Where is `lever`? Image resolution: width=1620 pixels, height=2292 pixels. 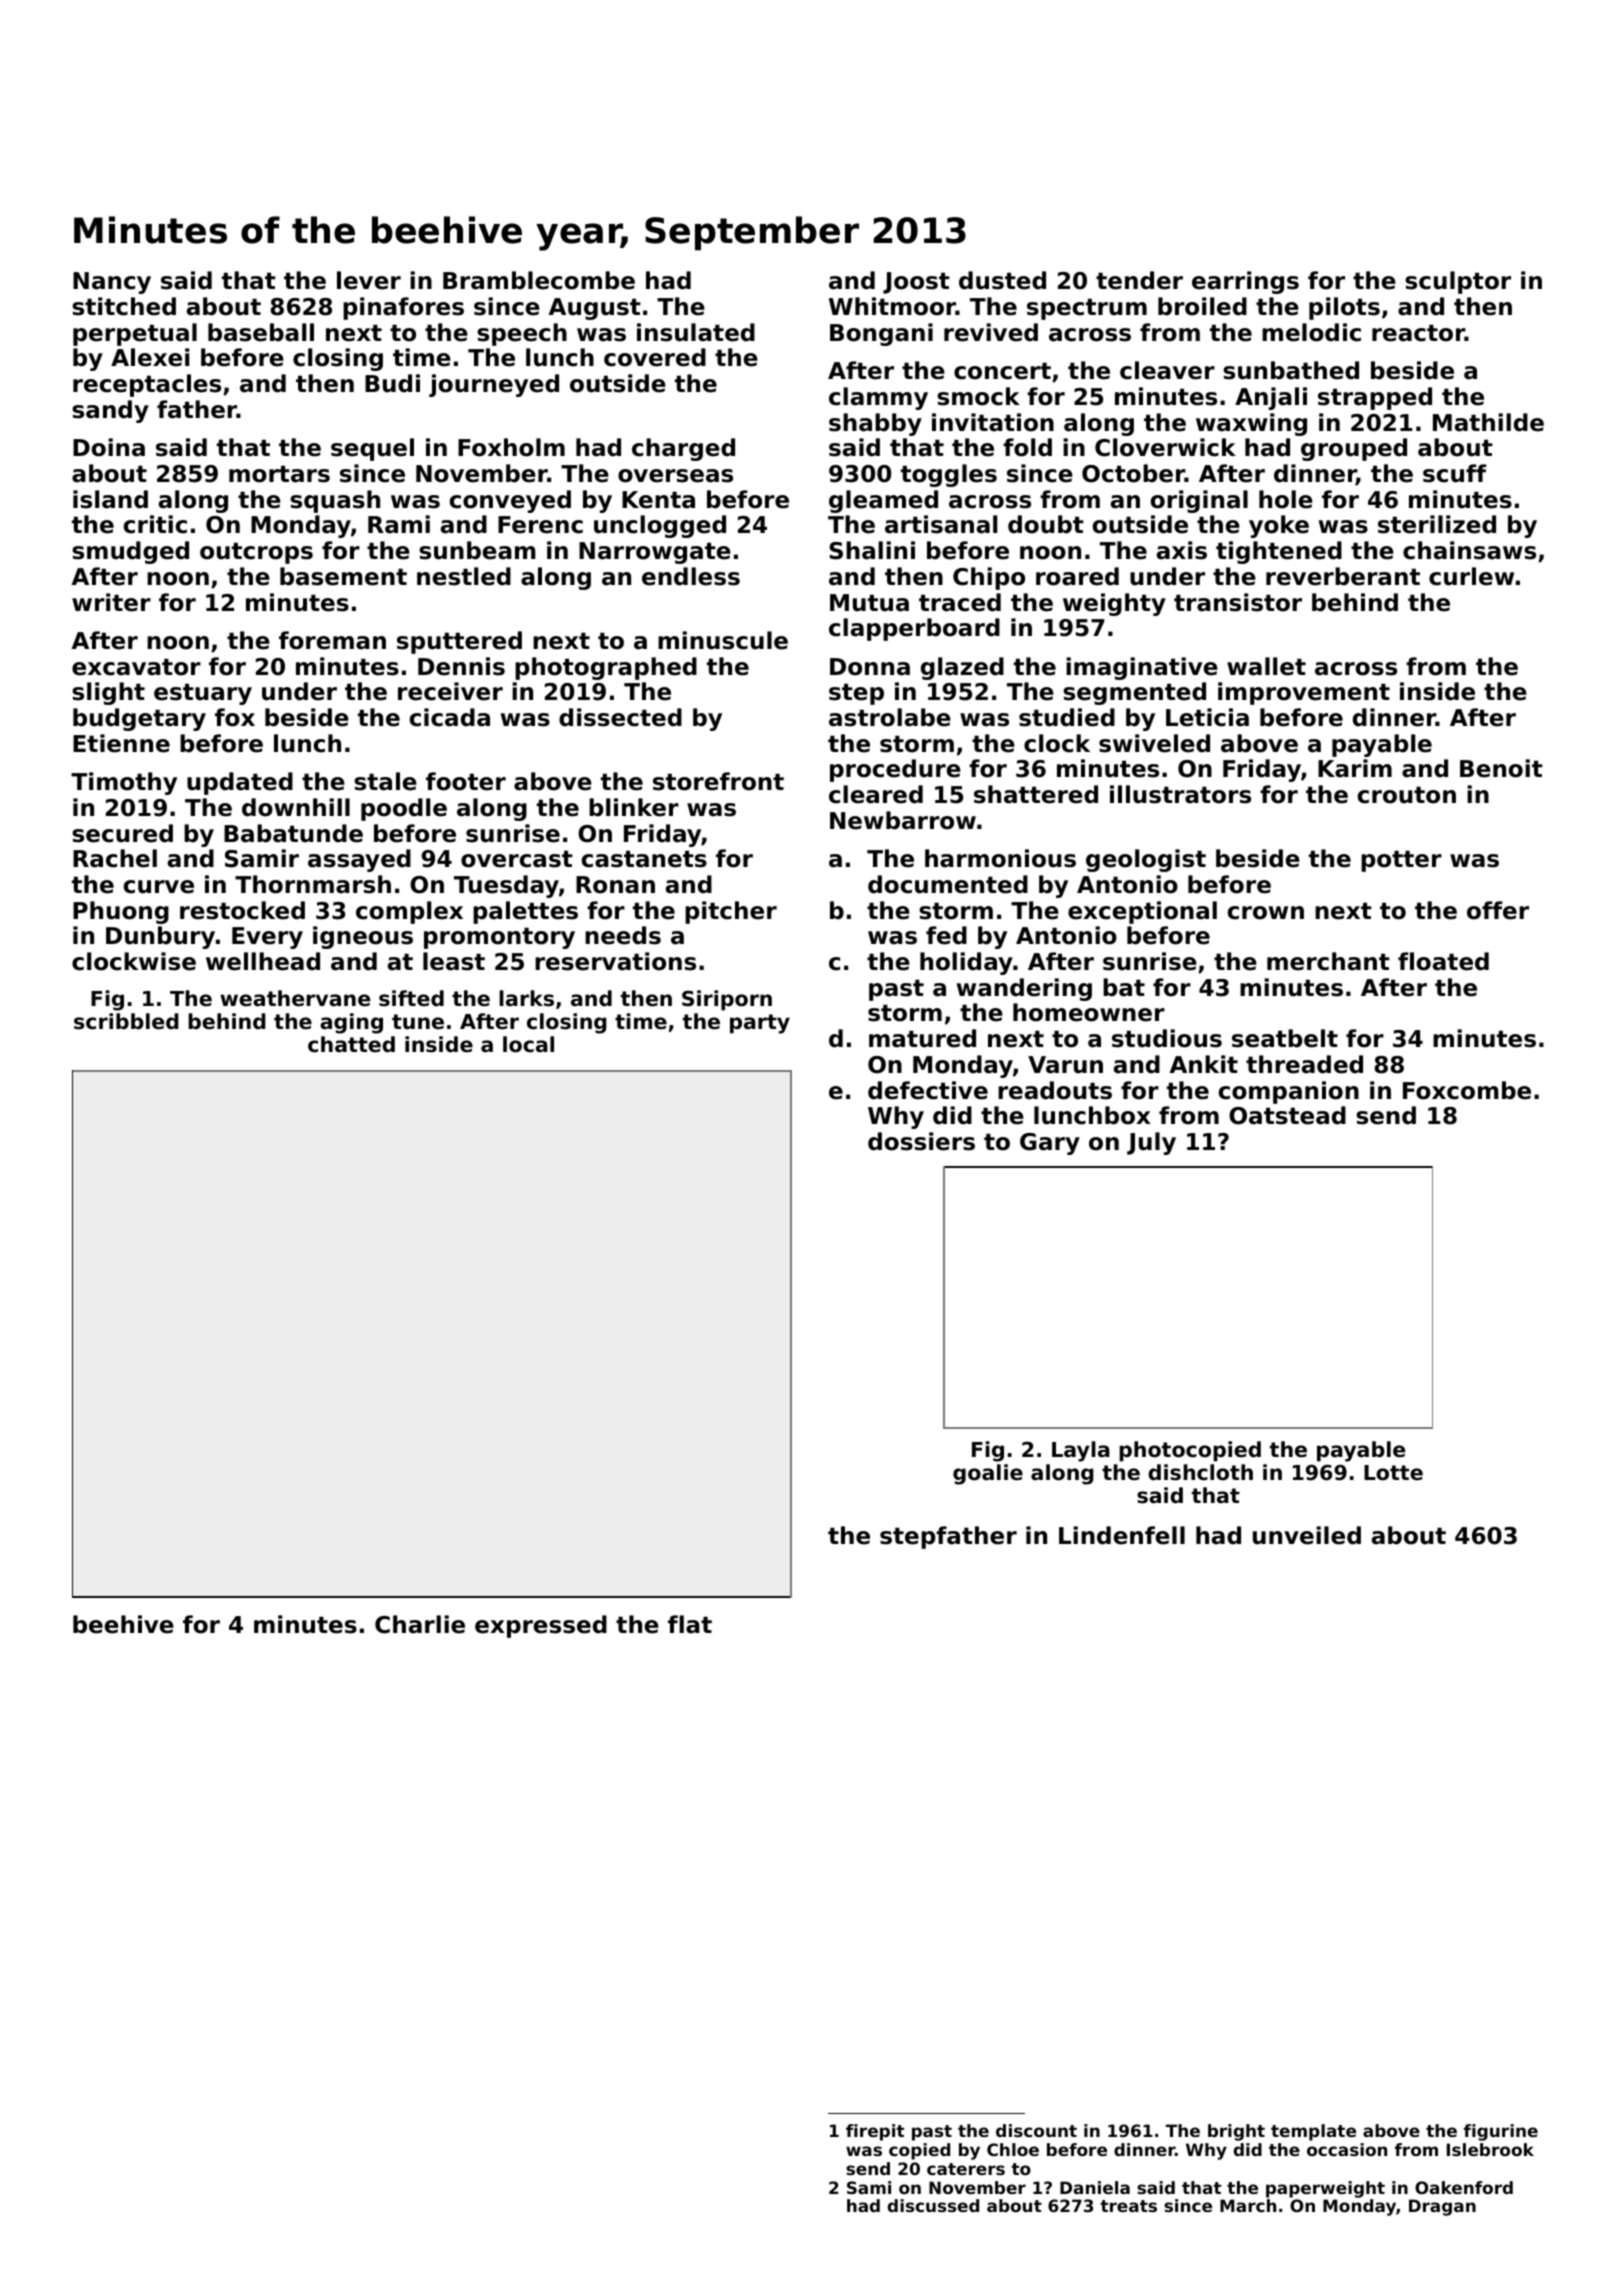 lever is located at coordinates (369, 280).
